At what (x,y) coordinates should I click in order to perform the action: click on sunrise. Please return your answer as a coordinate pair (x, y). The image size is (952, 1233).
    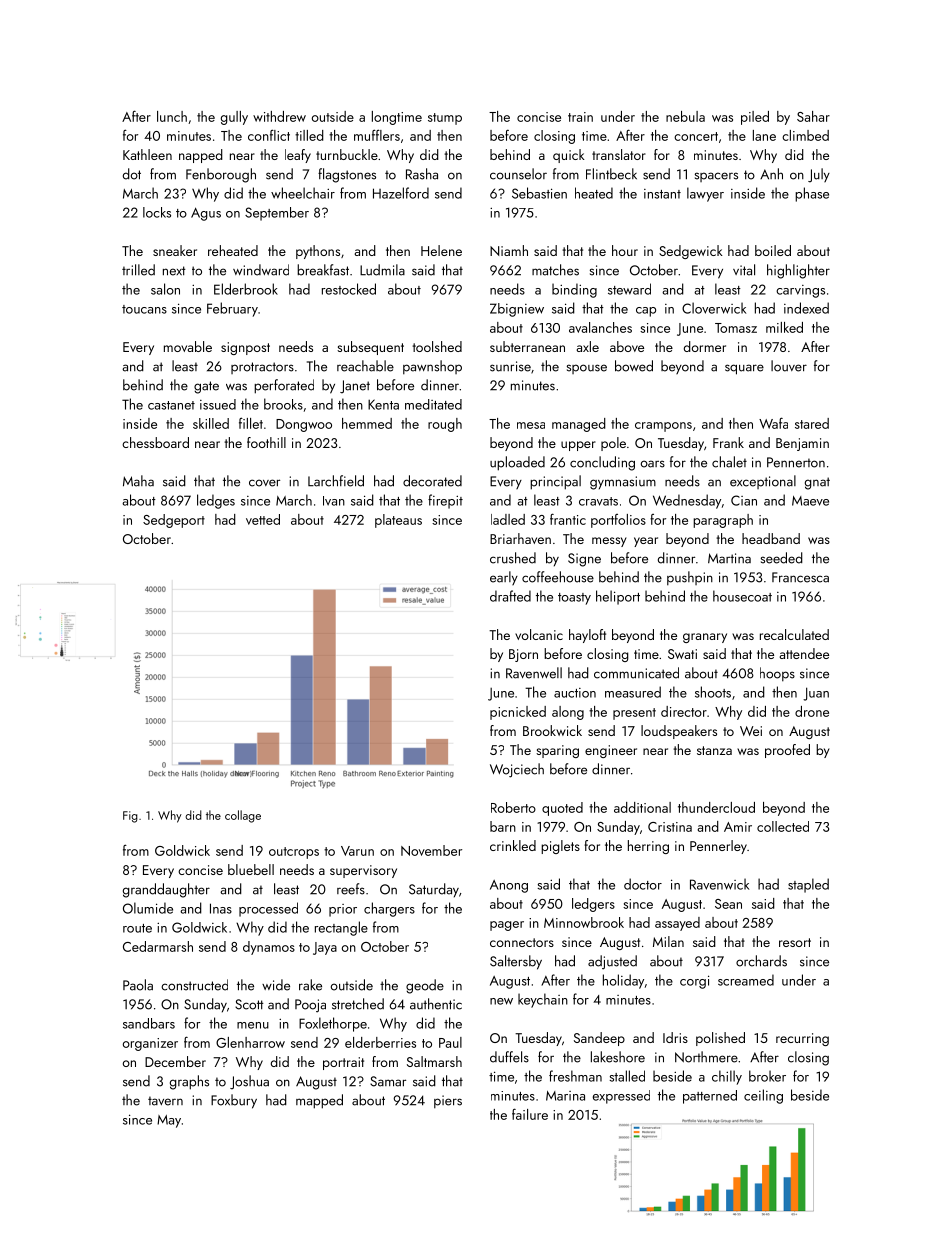
    Looking at the image, I should click on (510, 366).
